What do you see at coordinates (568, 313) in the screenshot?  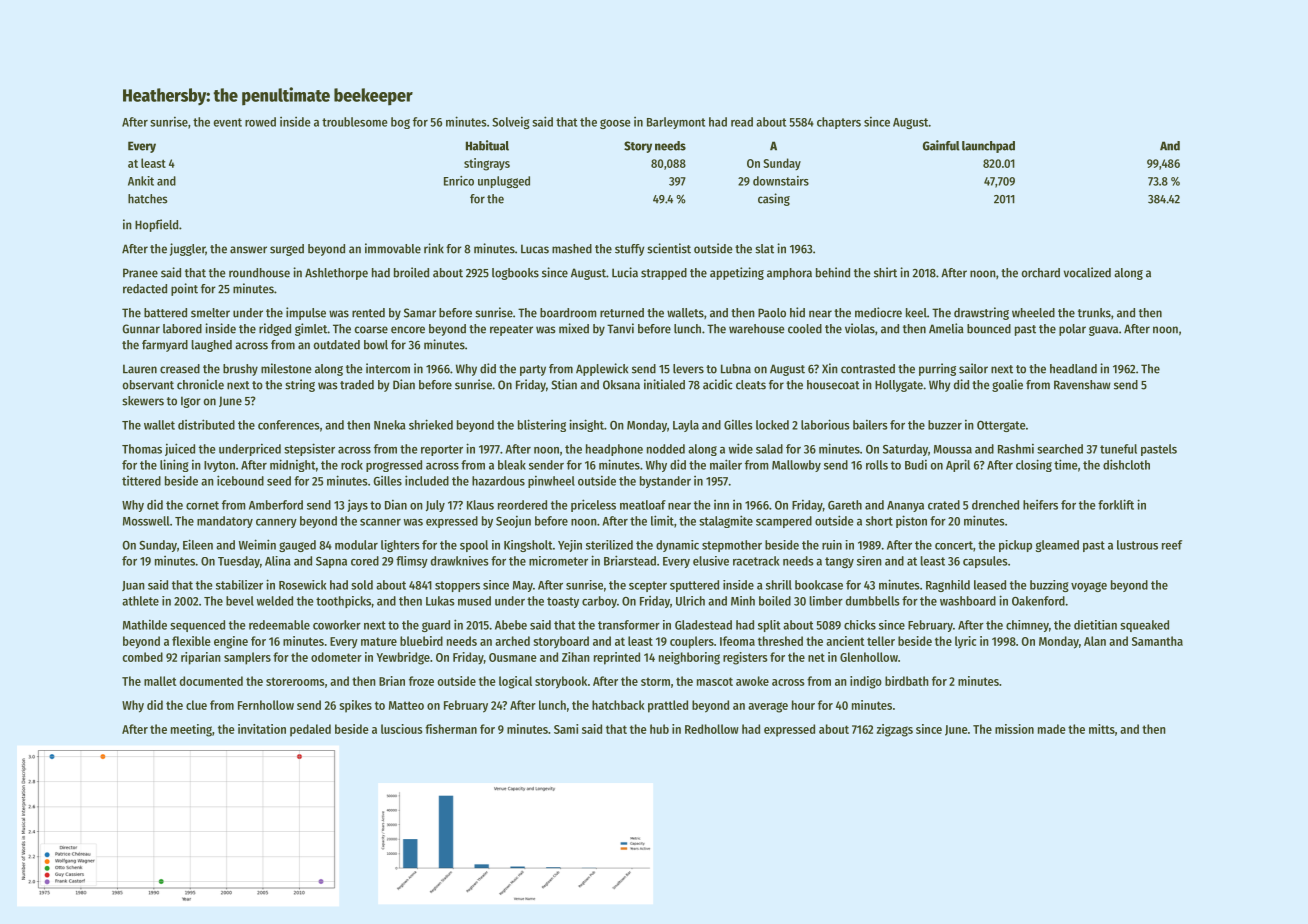 I see `boardroom` at bounding box center [568, 313].
